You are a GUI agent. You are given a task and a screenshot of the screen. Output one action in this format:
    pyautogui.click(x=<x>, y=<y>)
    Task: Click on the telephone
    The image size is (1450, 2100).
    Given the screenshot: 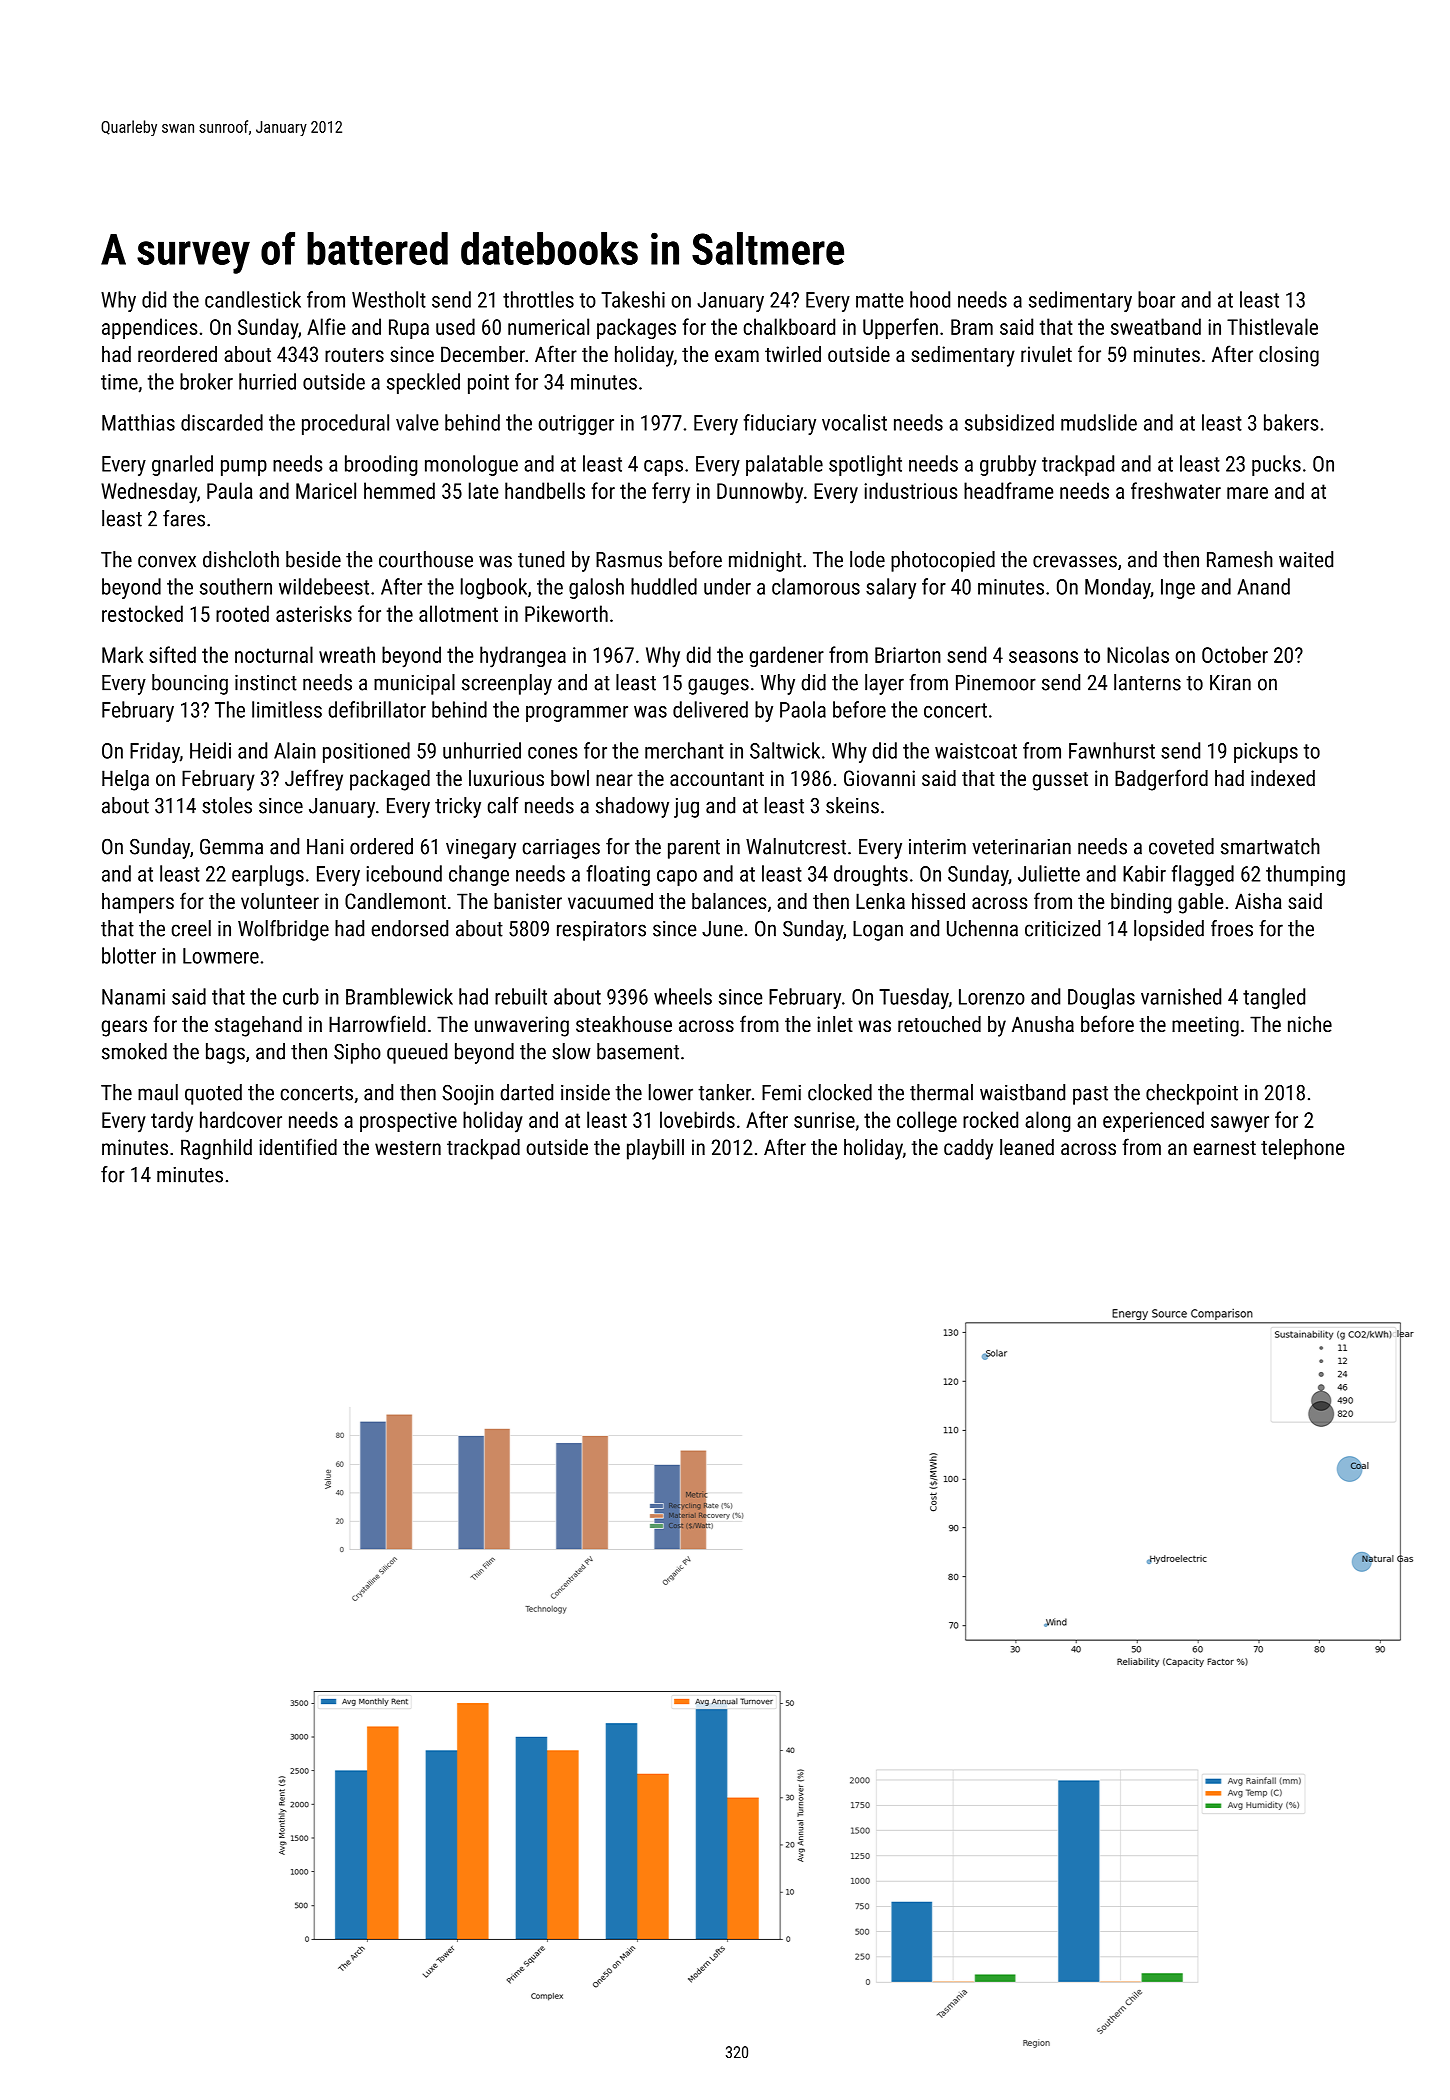 What is the action you would take?
    pyautogui.click(x=1302, y=1149)
